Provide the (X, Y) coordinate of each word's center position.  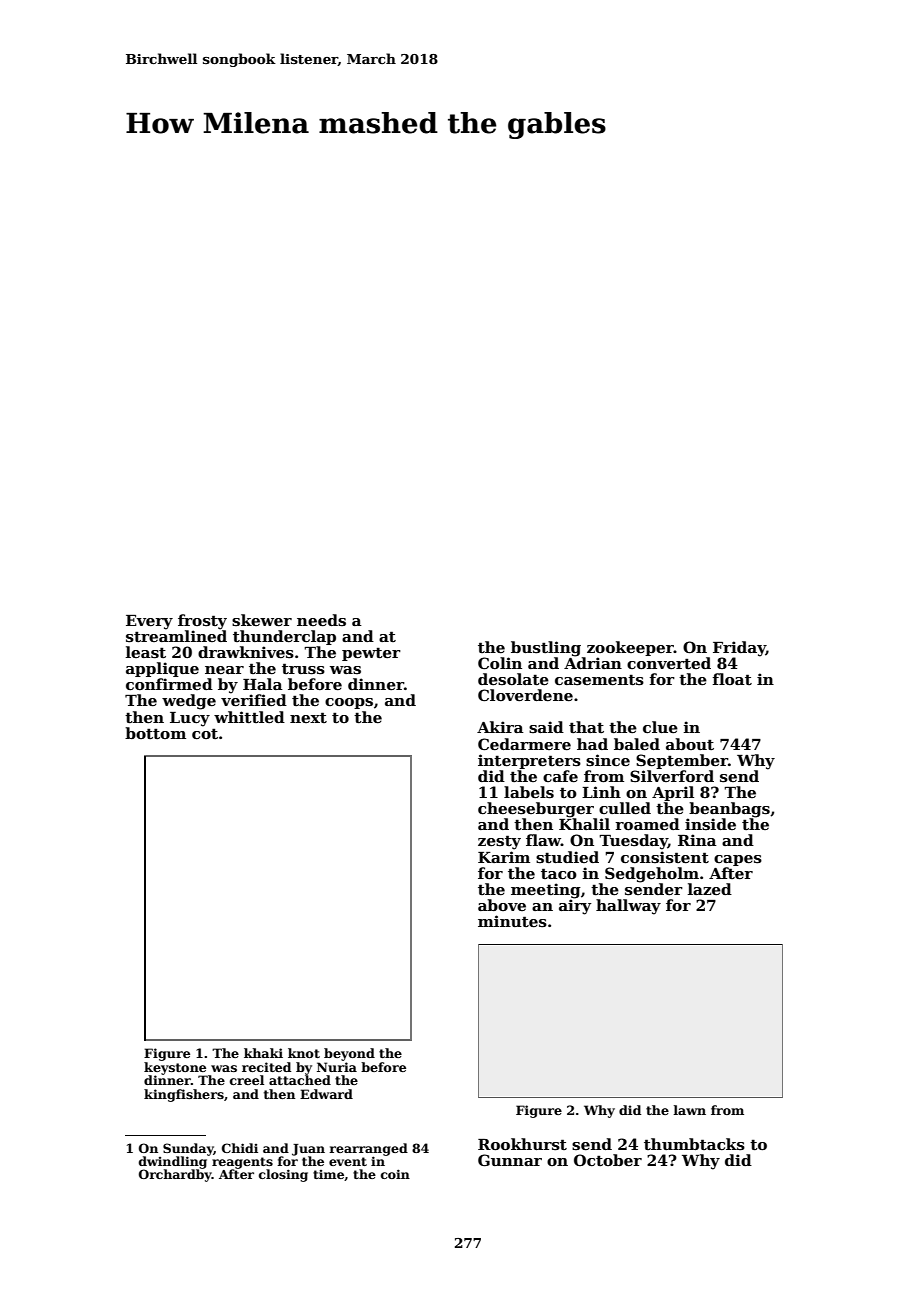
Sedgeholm (652, 875)
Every (149, 622)
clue (660, 727)
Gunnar (510, 1160)
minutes (512, 921)
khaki (263, 1053)
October (608, 1160)
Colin (500, 663)
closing (283, 1175)
